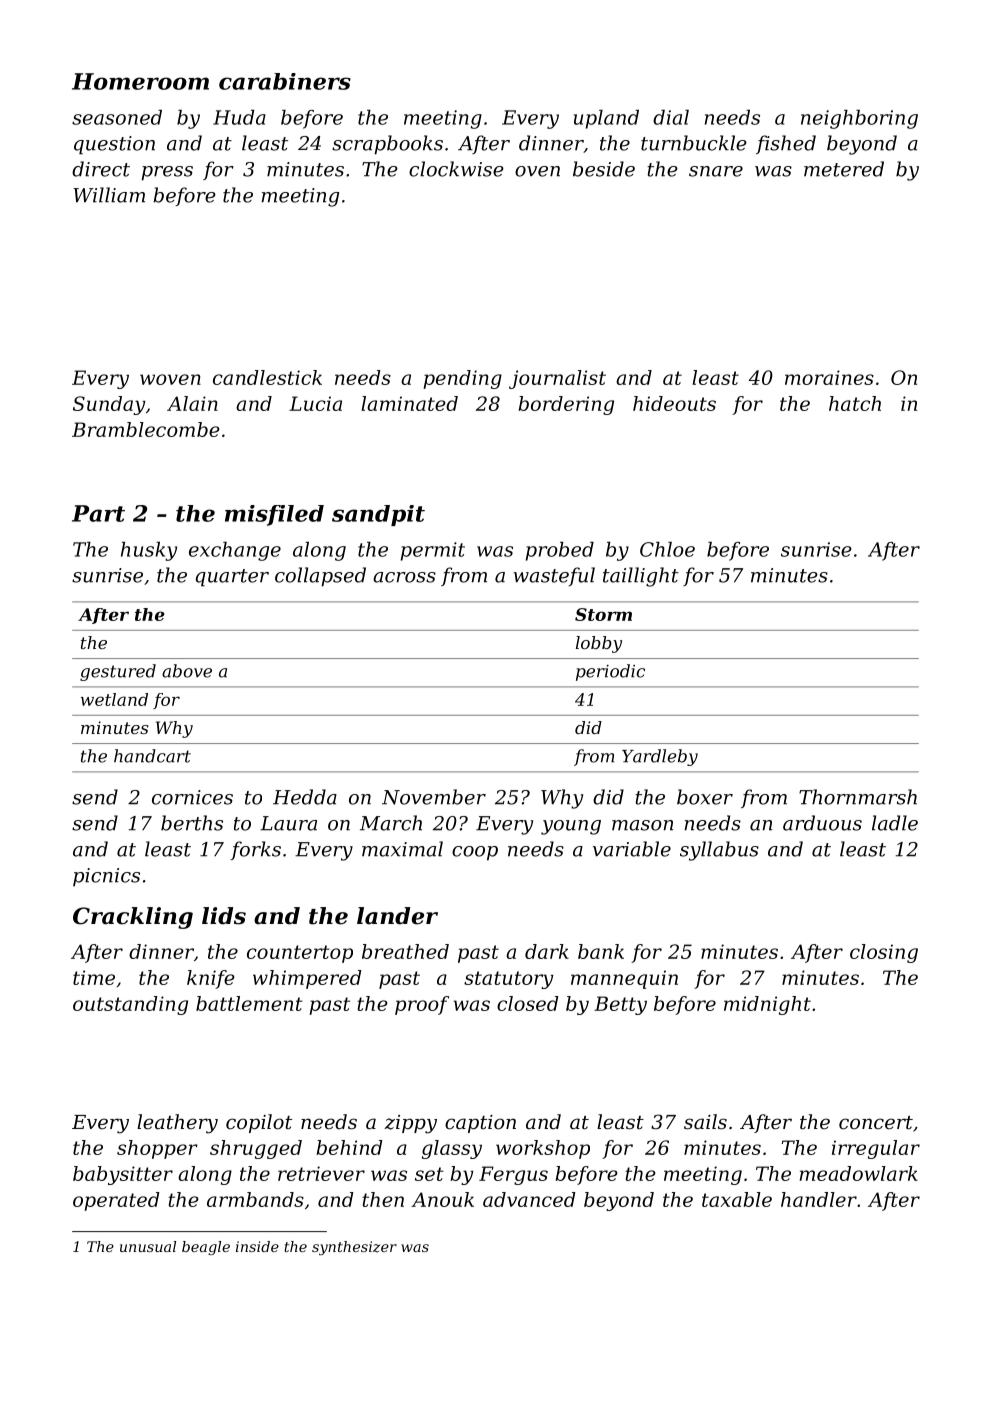 The height and width of the screenshot is (1408, 991). I want to click on Homeroom, so click(140, 81).
